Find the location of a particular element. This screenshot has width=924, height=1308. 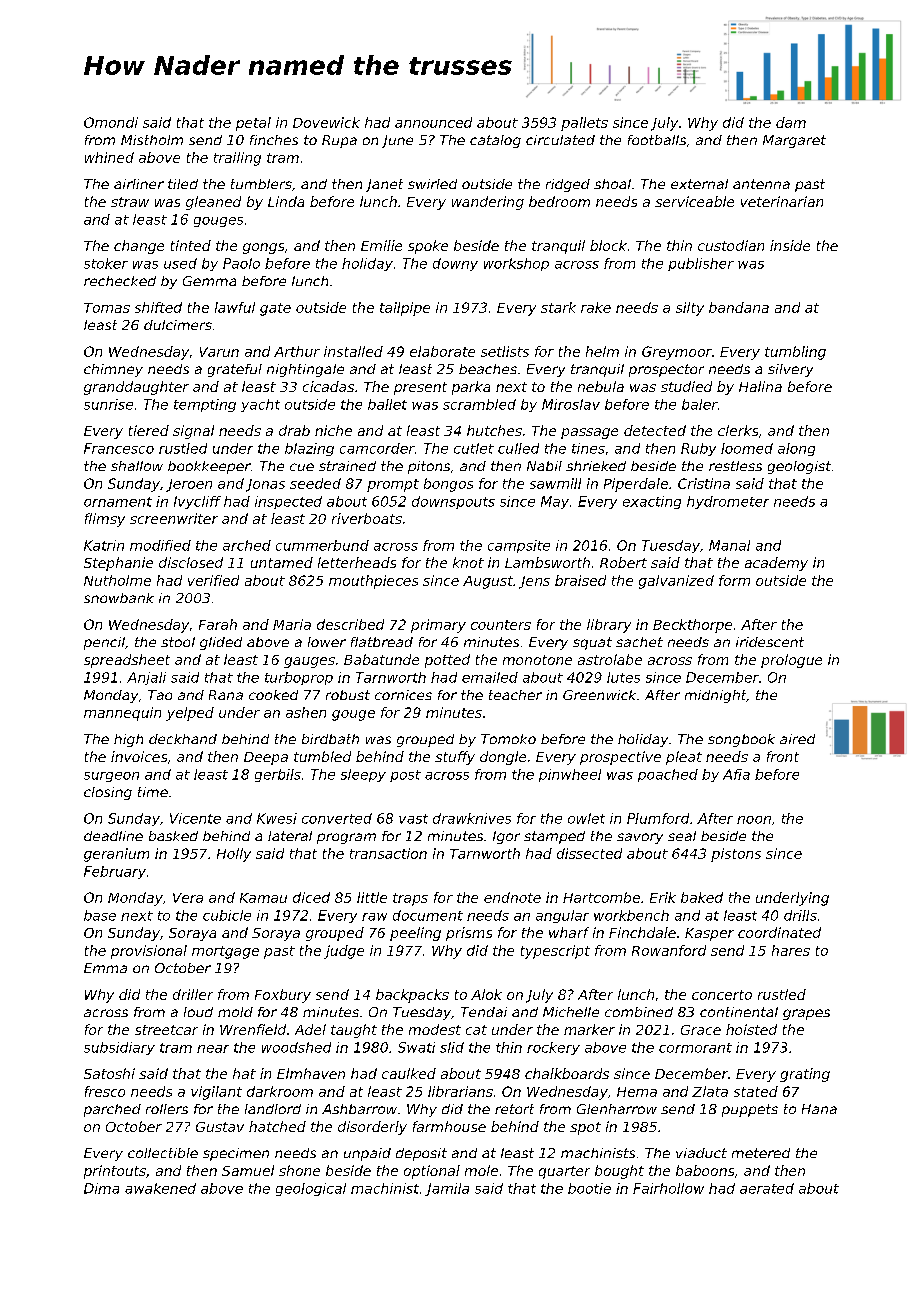

galvanized is located at coordinates (676, 582).
